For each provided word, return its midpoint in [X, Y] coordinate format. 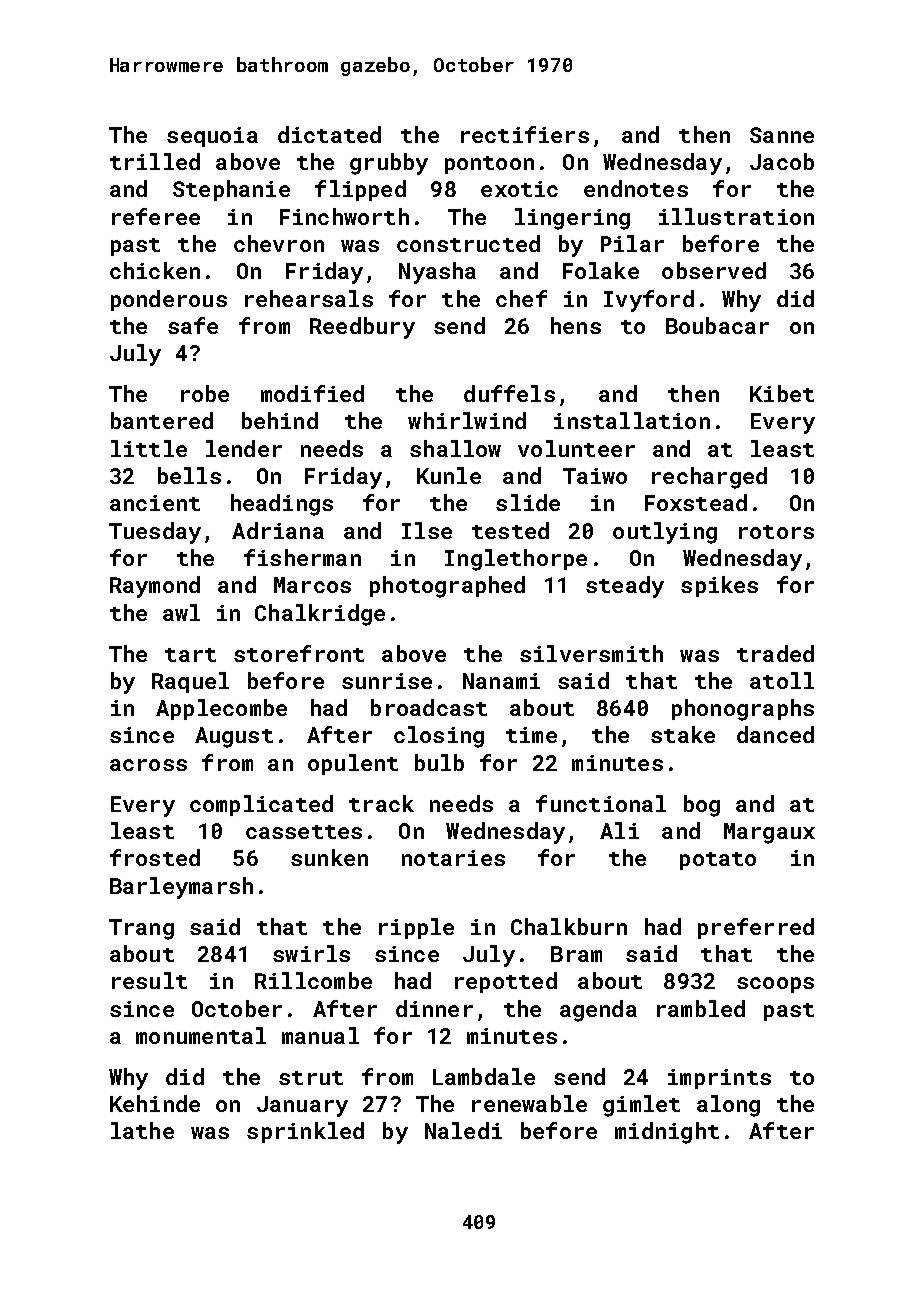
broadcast [429, 707]
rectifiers [525, 134]
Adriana [278, 530]
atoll [782, 680]
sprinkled [305, 1132]
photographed [447, 587]
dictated [329, 134]
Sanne [782, 135]
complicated [261, 805]
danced [775, 734]
